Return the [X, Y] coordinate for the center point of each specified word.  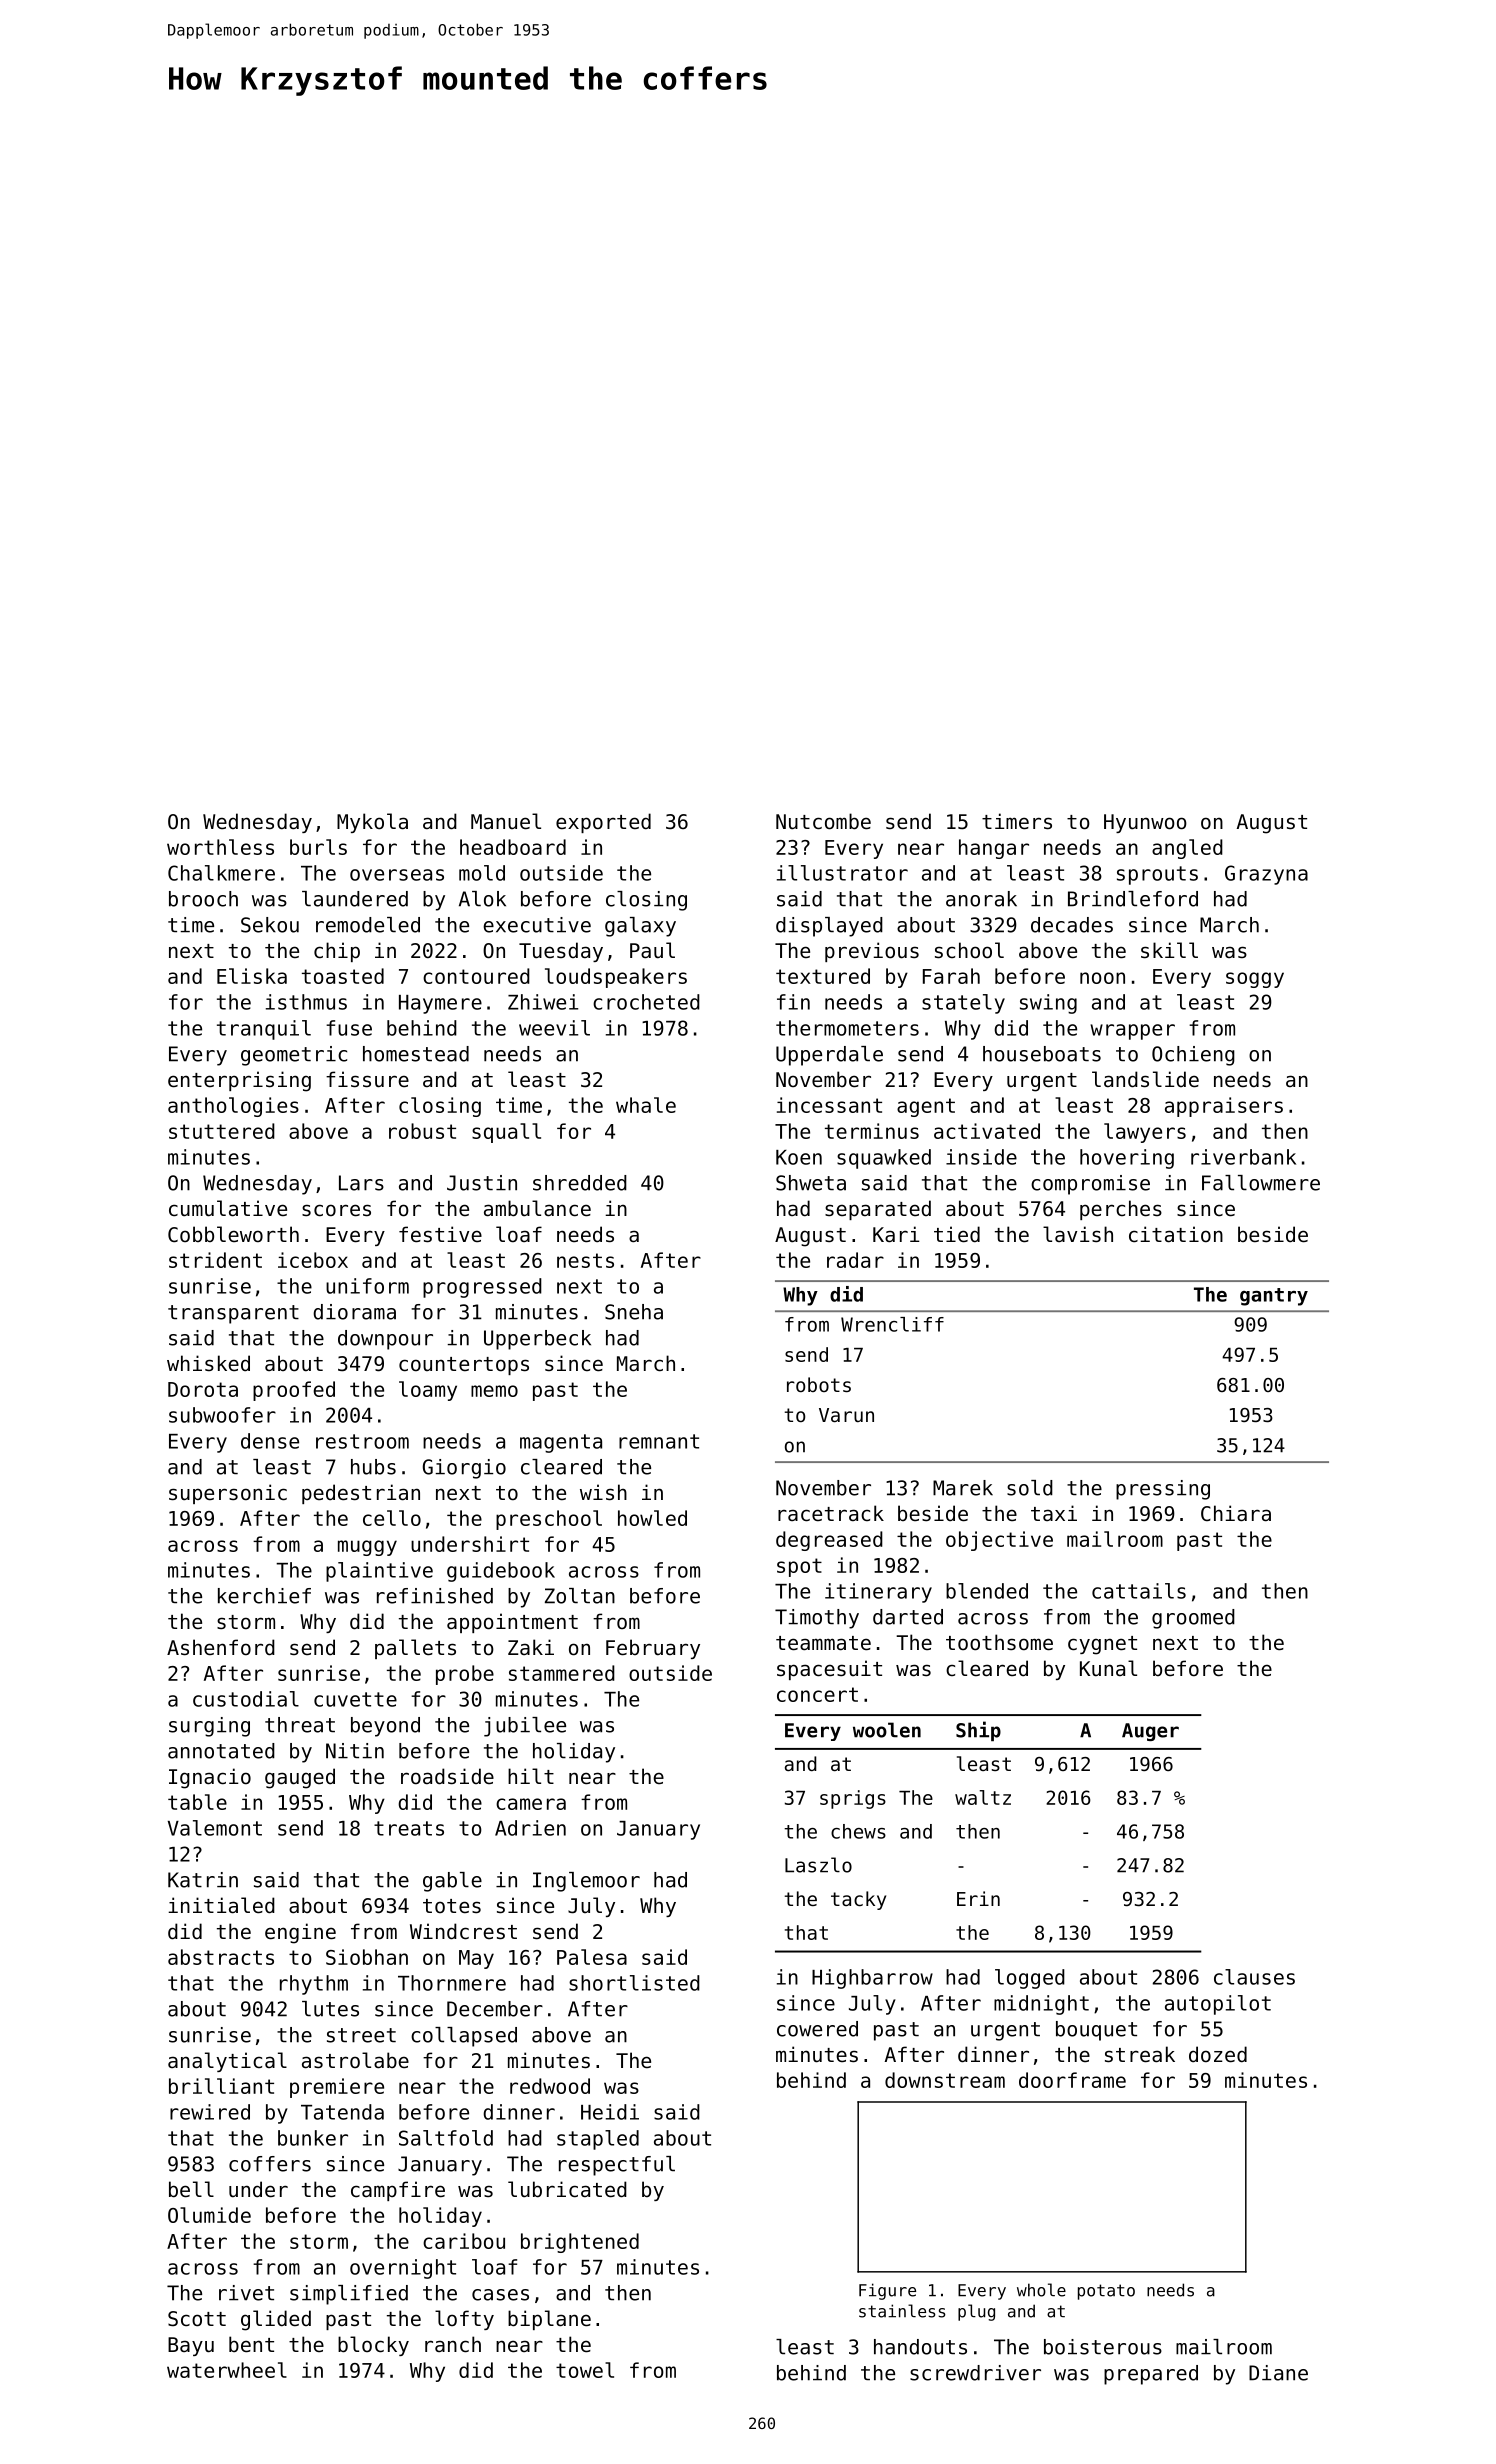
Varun [846, 1415]
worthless [220, 847]
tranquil [264, 1030]
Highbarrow [872, 1979]
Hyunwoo [1145, 823]
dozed [1218, 2054]
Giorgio [464, 1469]
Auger [1150, 1732]
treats [409, 1828]
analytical [227, 2062]
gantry [1274, 1297]
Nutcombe [823, 821]
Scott [197, 2319]
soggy [1255, 980]
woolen [887, 1730]
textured [823, 976]
